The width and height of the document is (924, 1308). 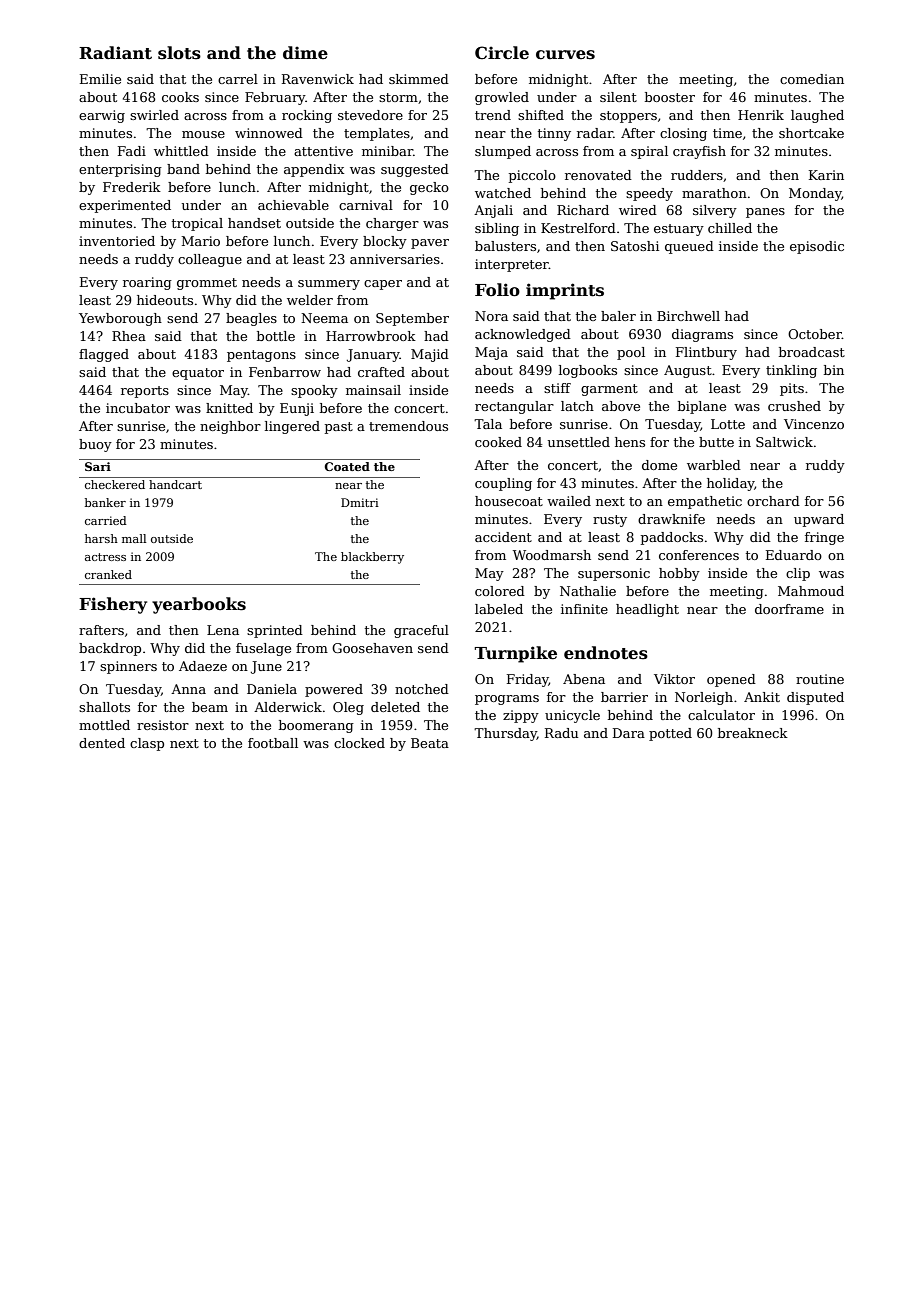 I want to click on cooked, so click(x=498, y=442).
